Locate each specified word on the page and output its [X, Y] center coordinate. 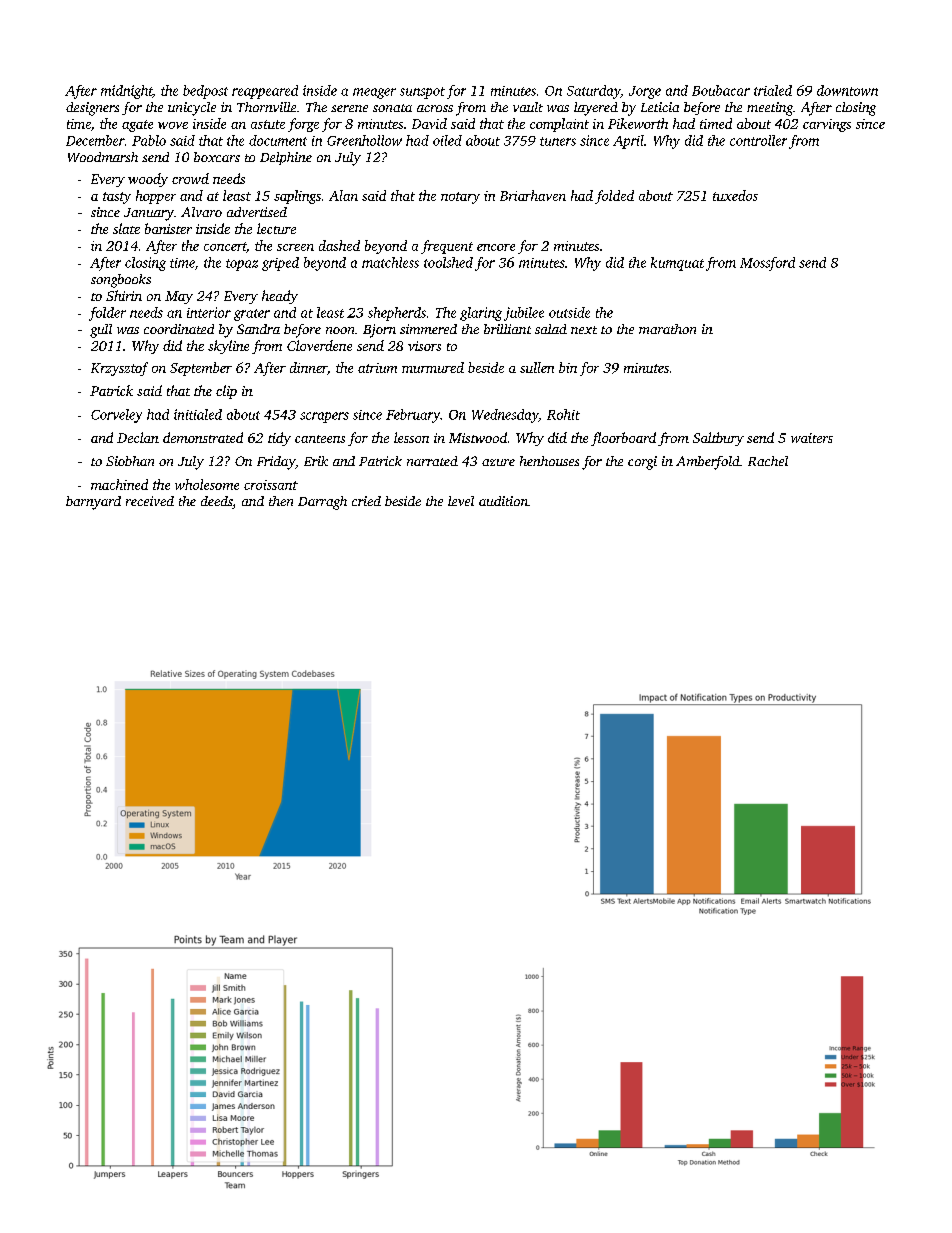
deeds [217, 502]
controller [758, 140]
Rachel [768, 461]
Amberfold [708, 463]
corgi [642, 463]
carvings [827, 125]
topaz [242, 265]
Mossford [767, 264]
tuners [558, 141]
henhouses [549, 461]
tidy [279, 439]
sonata [392, 108]
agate [137, 126]
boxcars [217, 157]
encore [496, 247]
